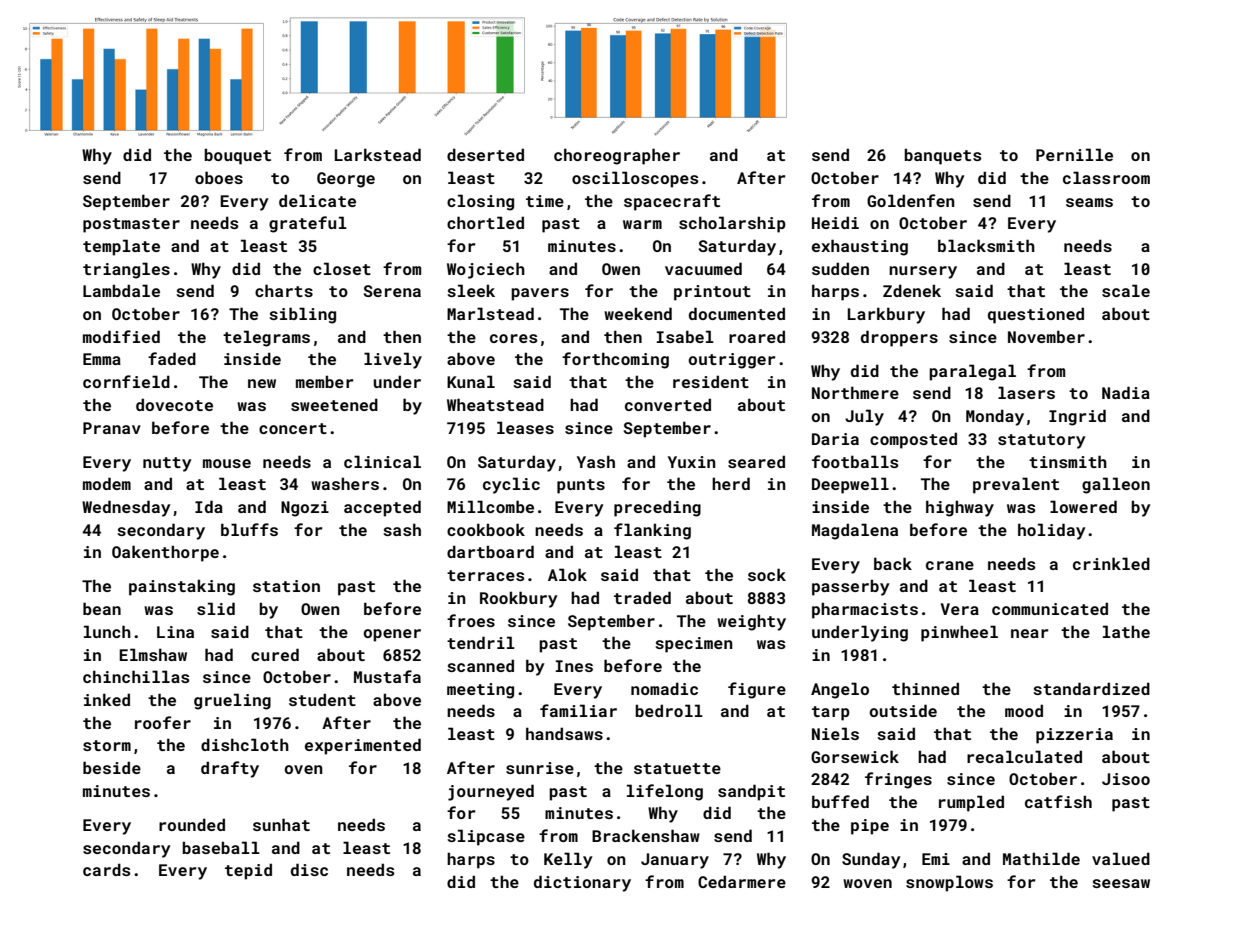 Image resolution: width=1233 pixels, height=952 pixels. I want to click on Cedarmere, so click(742, 881).
